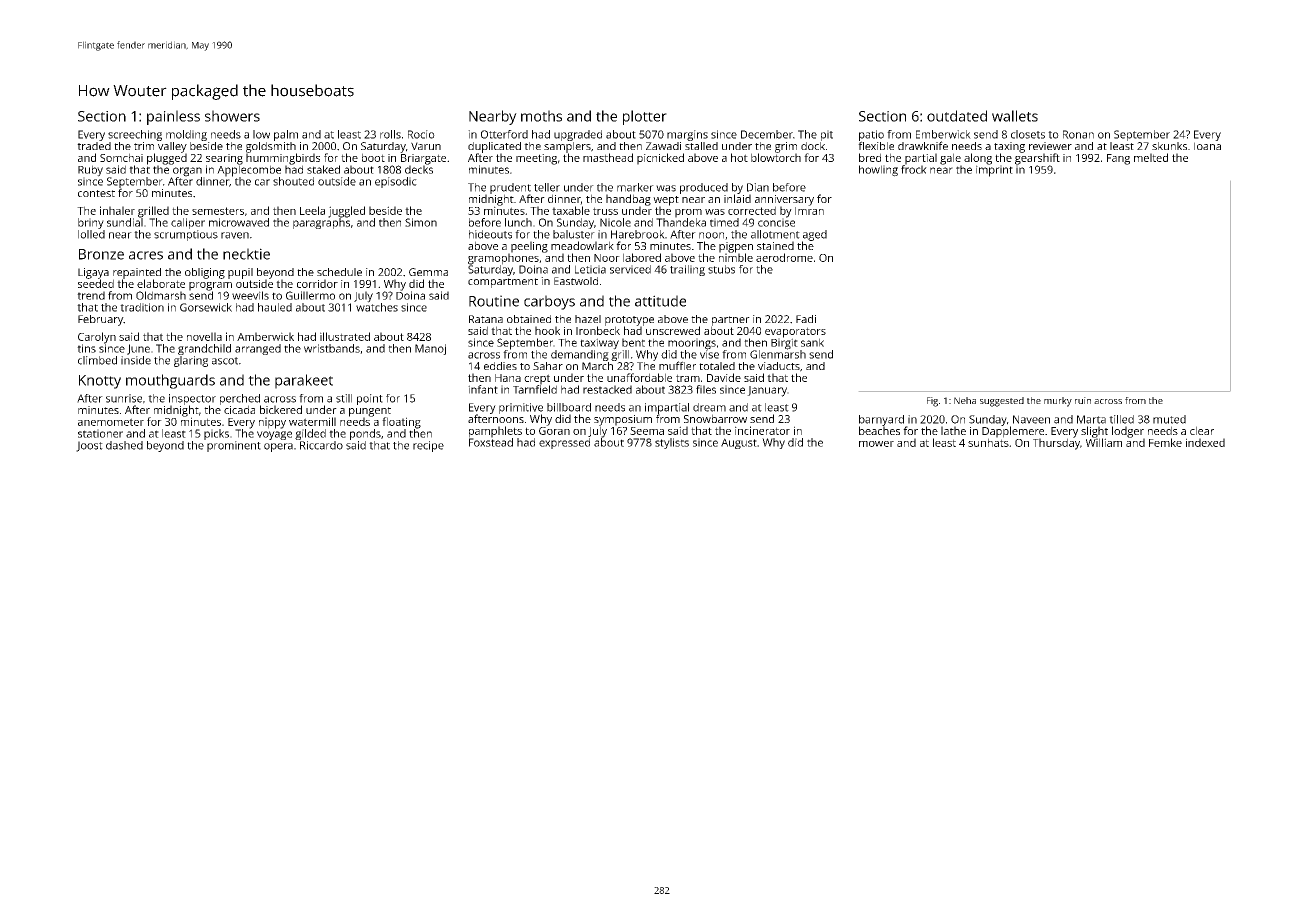 The height and width of the image is (924, 1308). What do you see at coordinates (310, 295) in the image?
I see `Guillermo` at bounding box center [310, 295].
